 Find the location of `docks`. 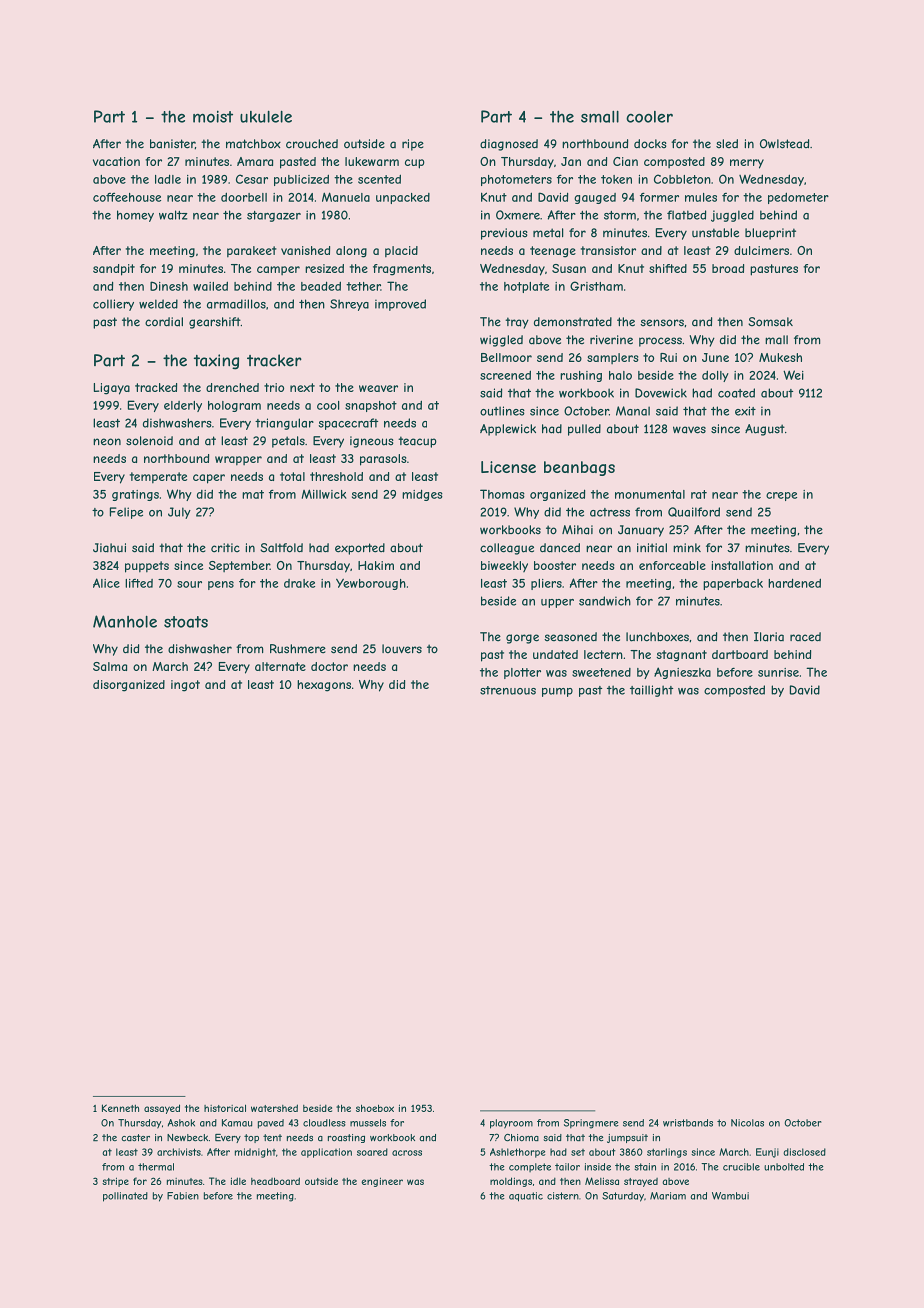

docks is located at coordinates (650, 144).
